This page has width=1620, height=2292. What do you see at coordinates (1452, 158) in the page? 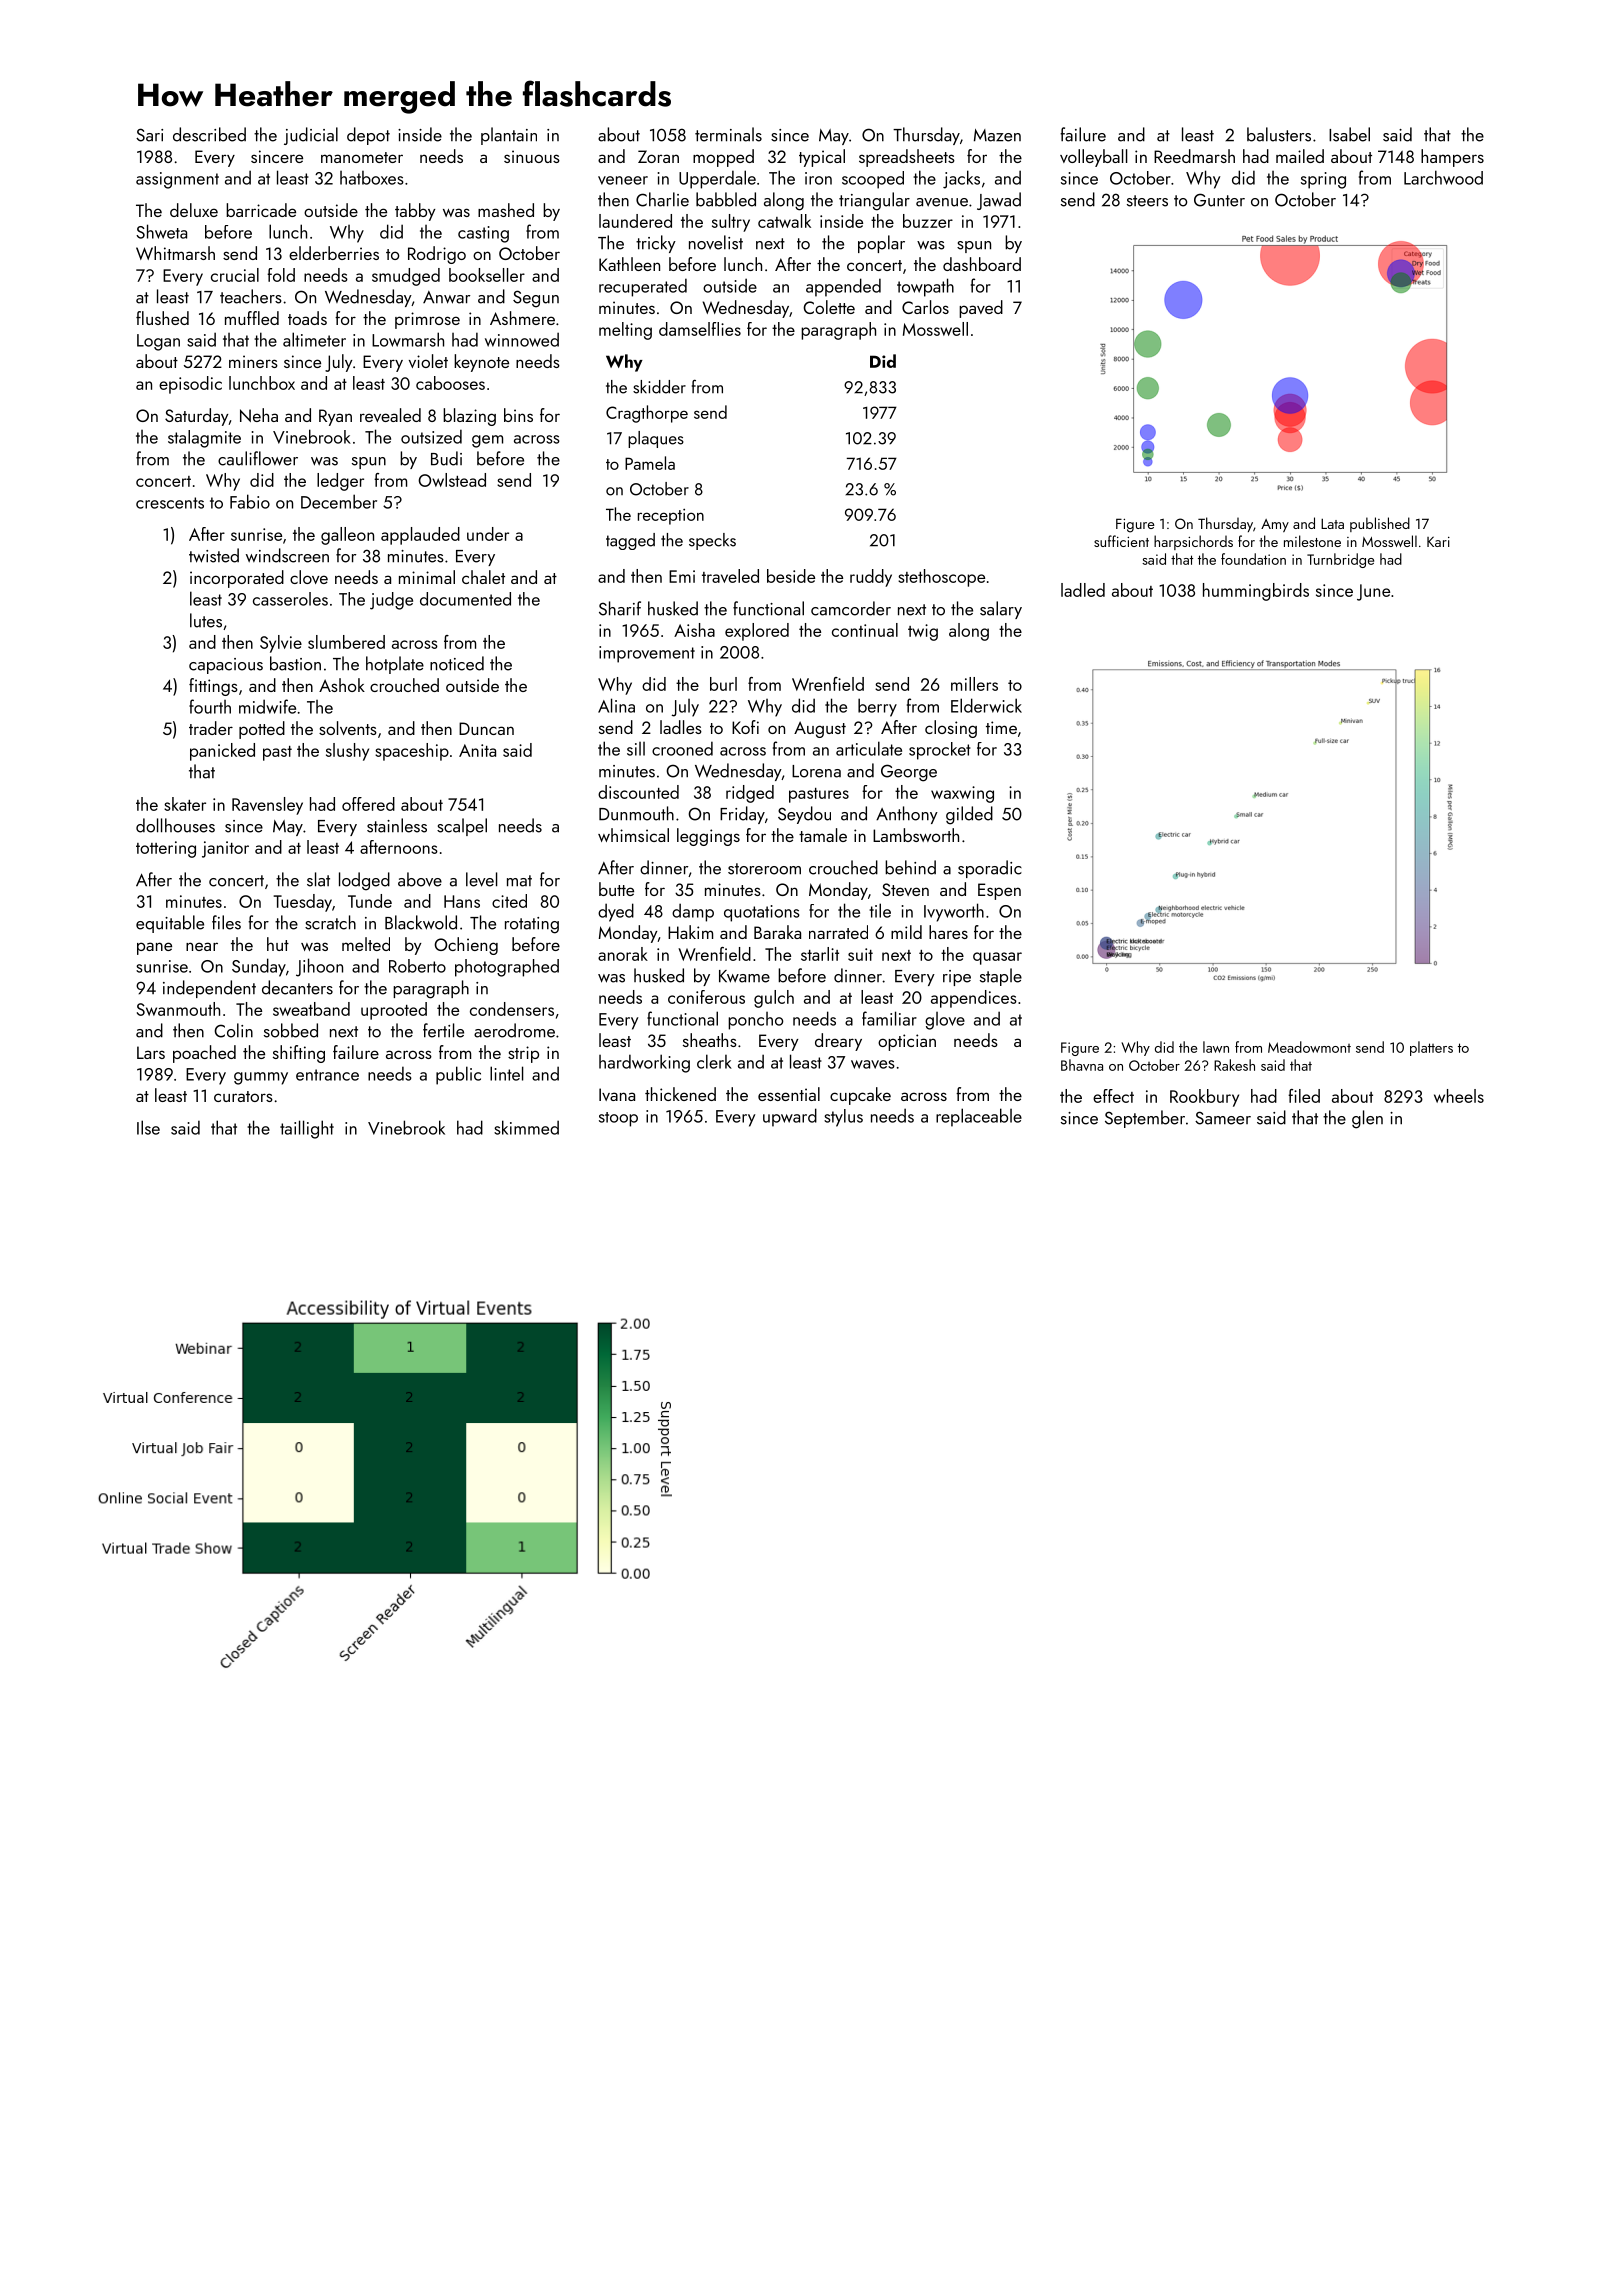
I see `hampers` at bounding box center [1452, 158].
